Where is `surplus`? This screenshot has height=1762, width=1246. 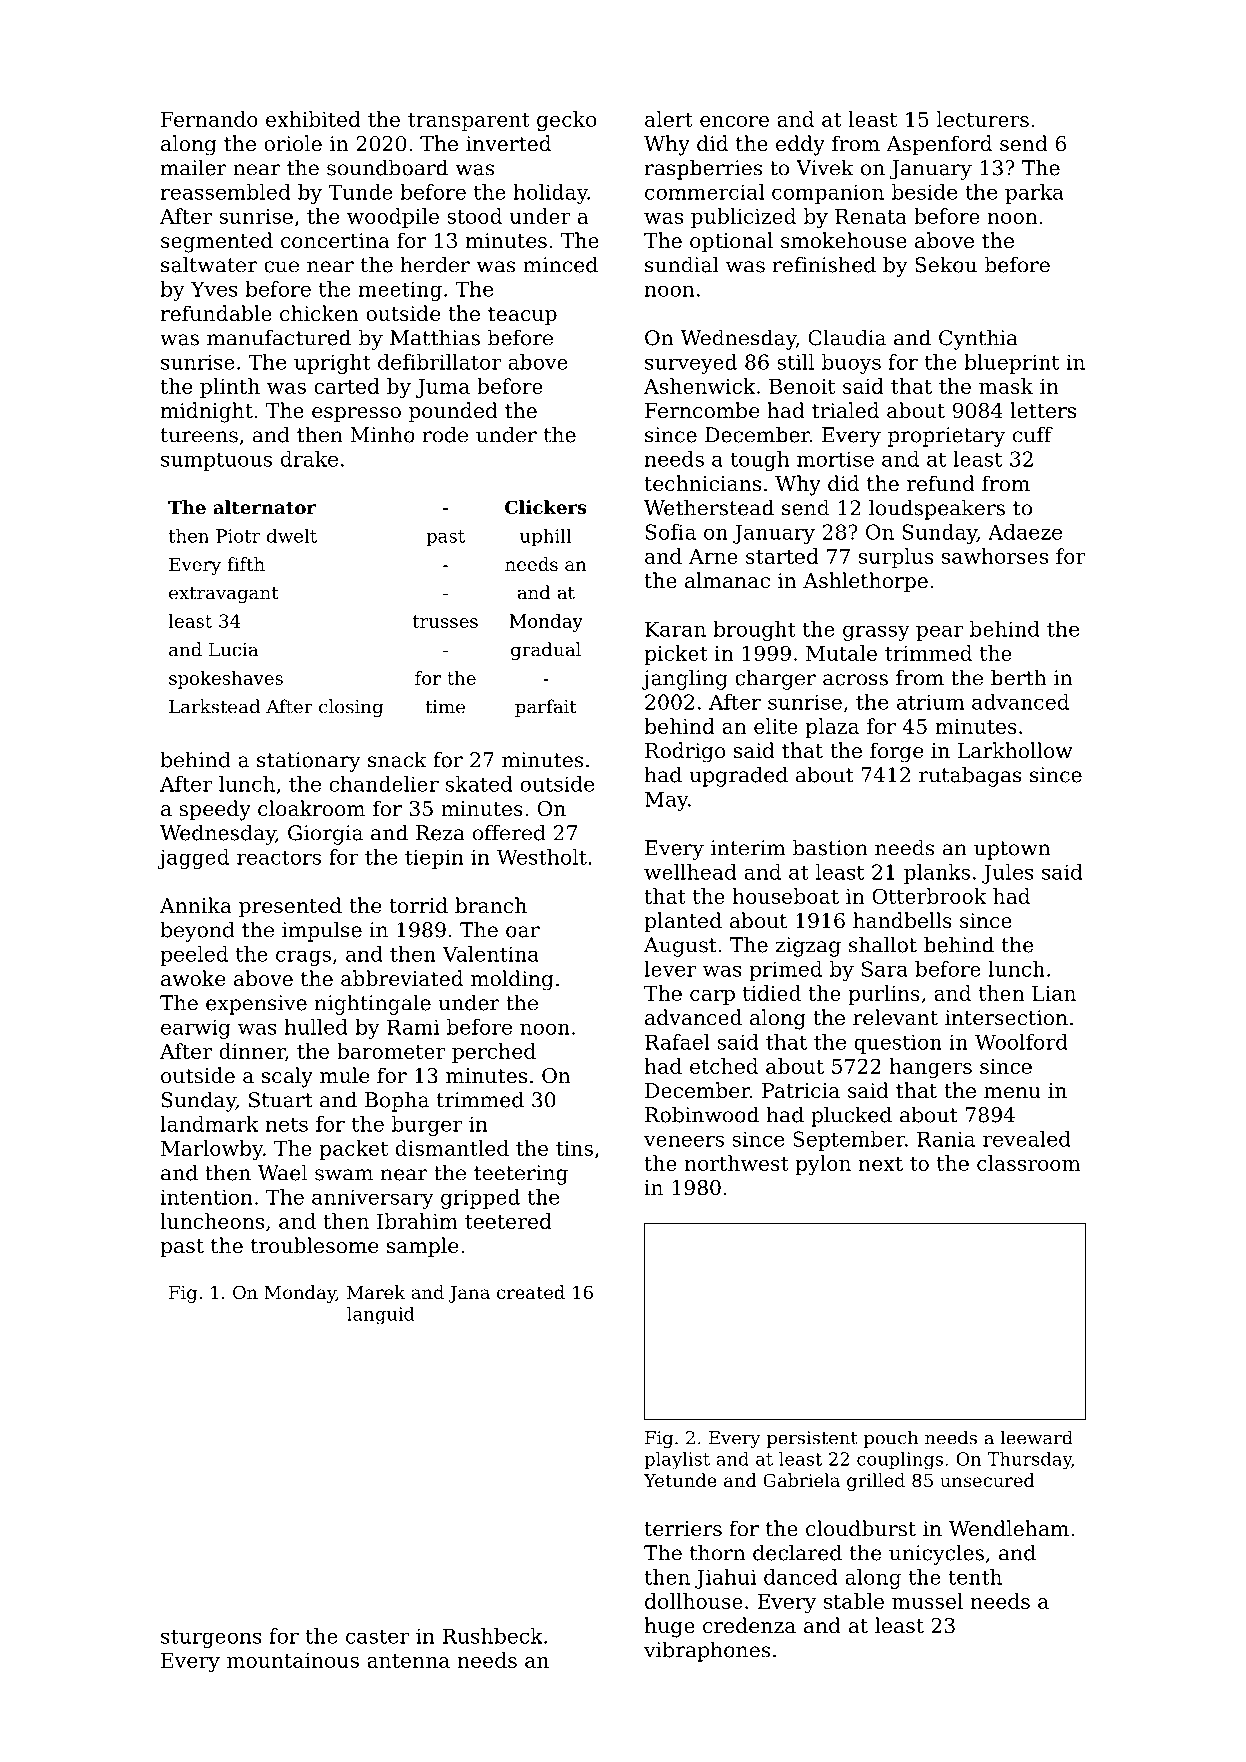
surplus is located at coordinates (896, 558).
